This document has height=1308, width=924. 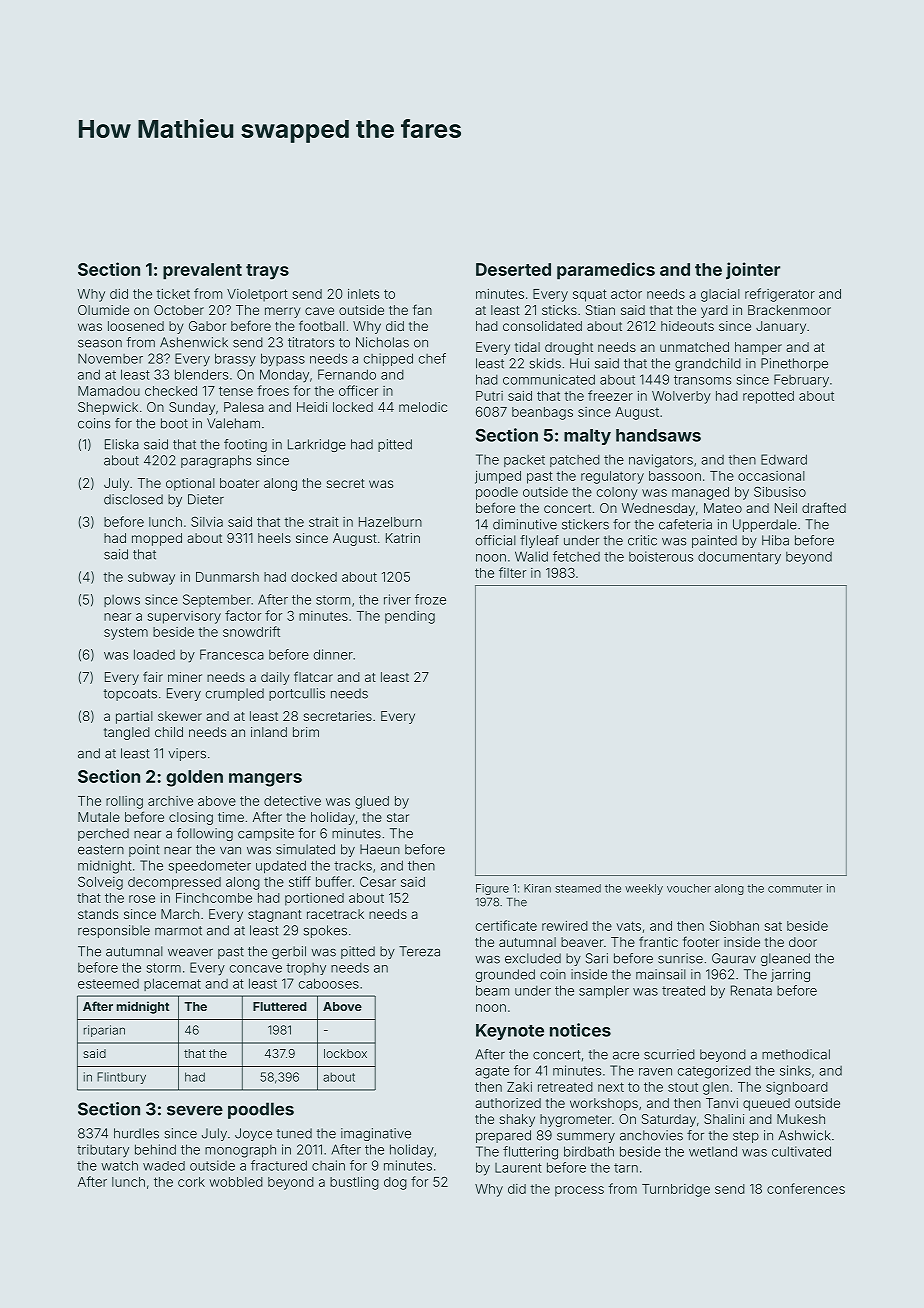 I want to click on fan, so click(x=422, y=309).
